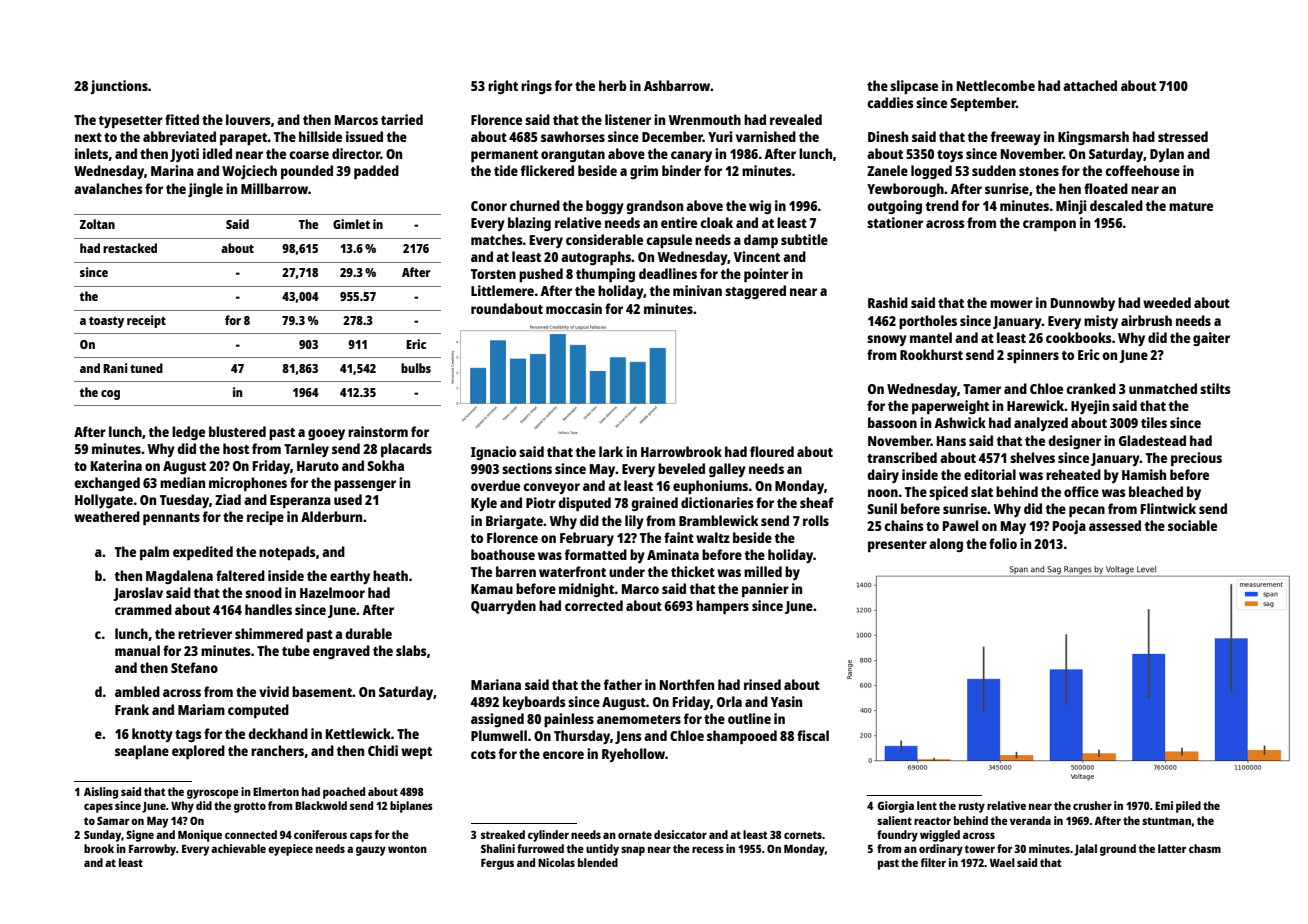 Image resolution: width=1308 pixels, height=924 pixels. I want to click on Ashbarrow, so click(677, 85).
